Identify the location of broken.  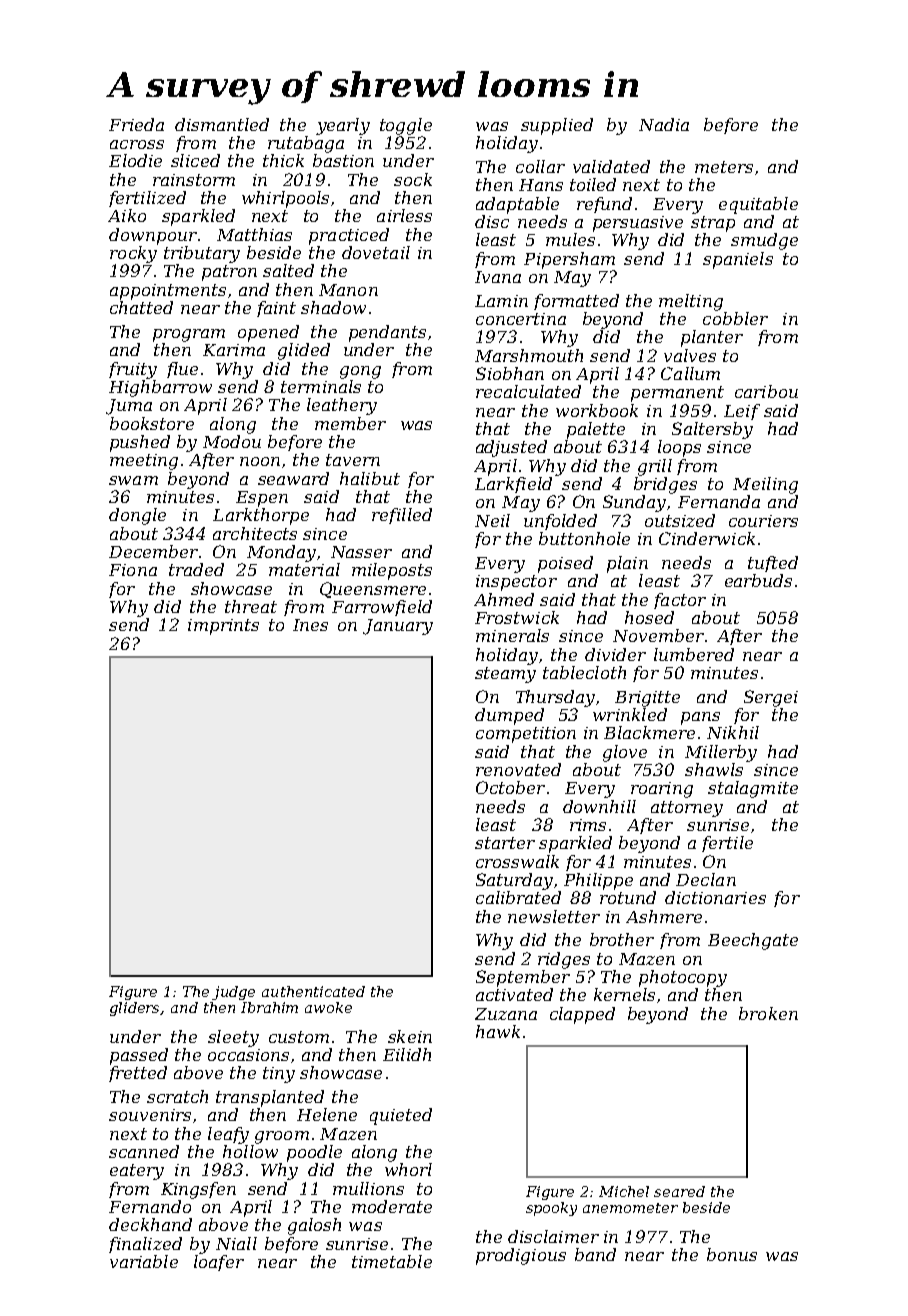
(768, 1013).
